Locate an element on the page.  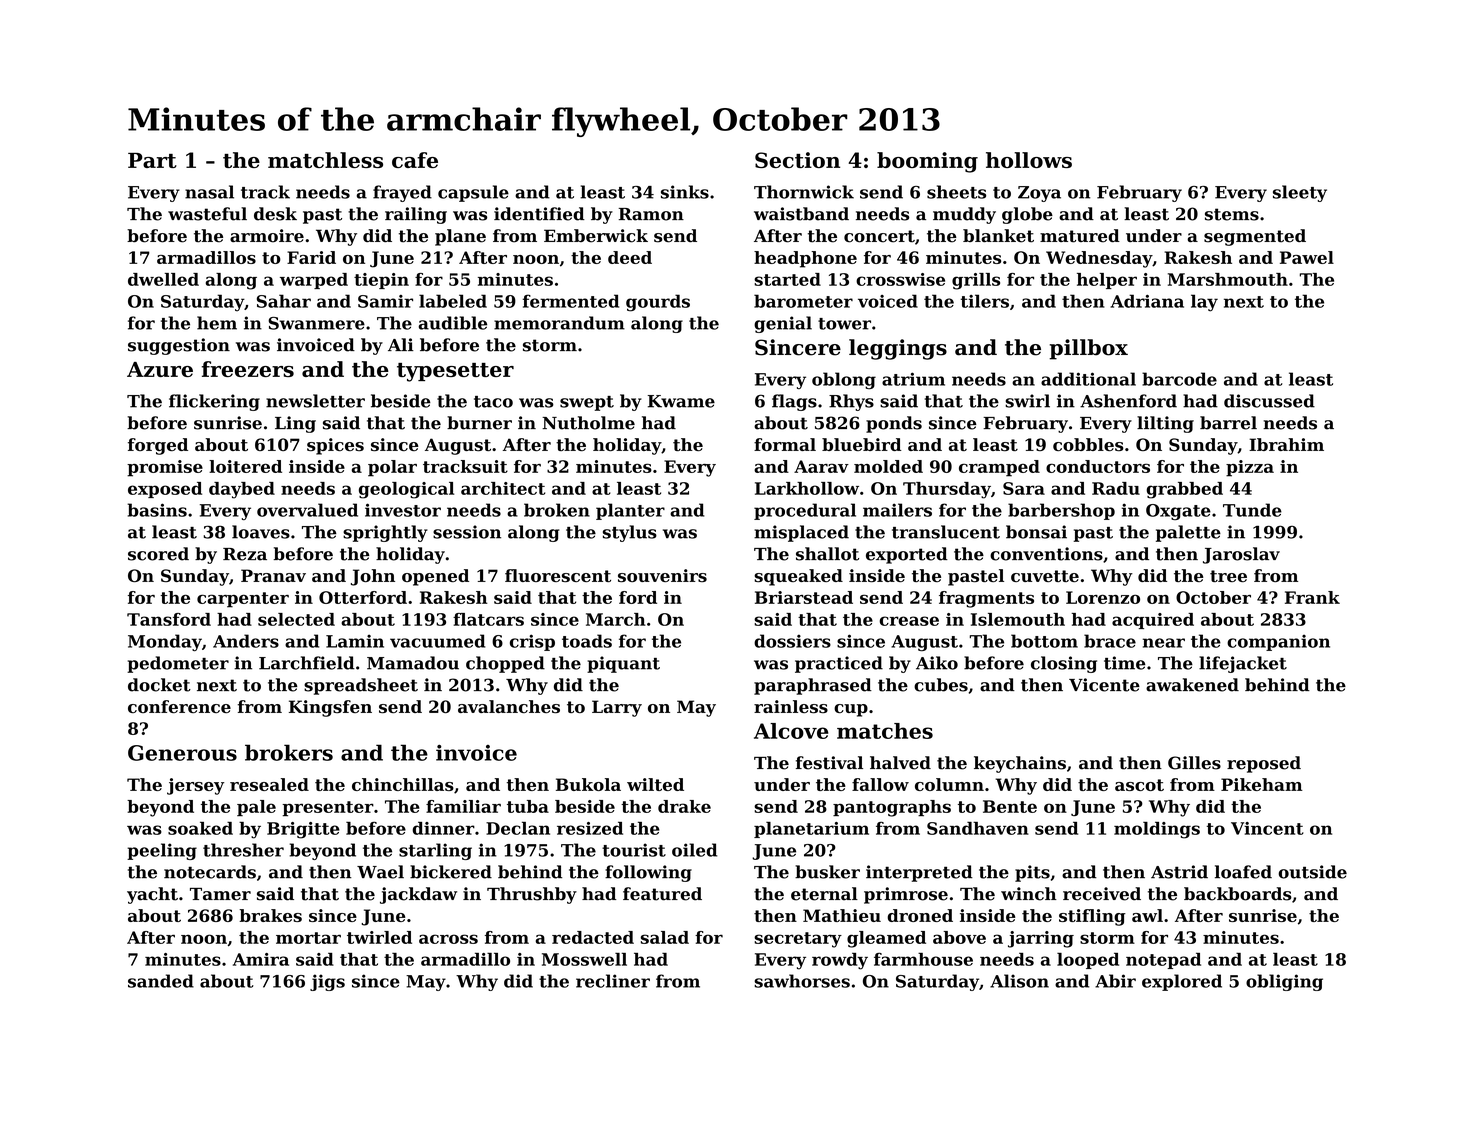
Briarstead is located at coordinates (804, 597).
